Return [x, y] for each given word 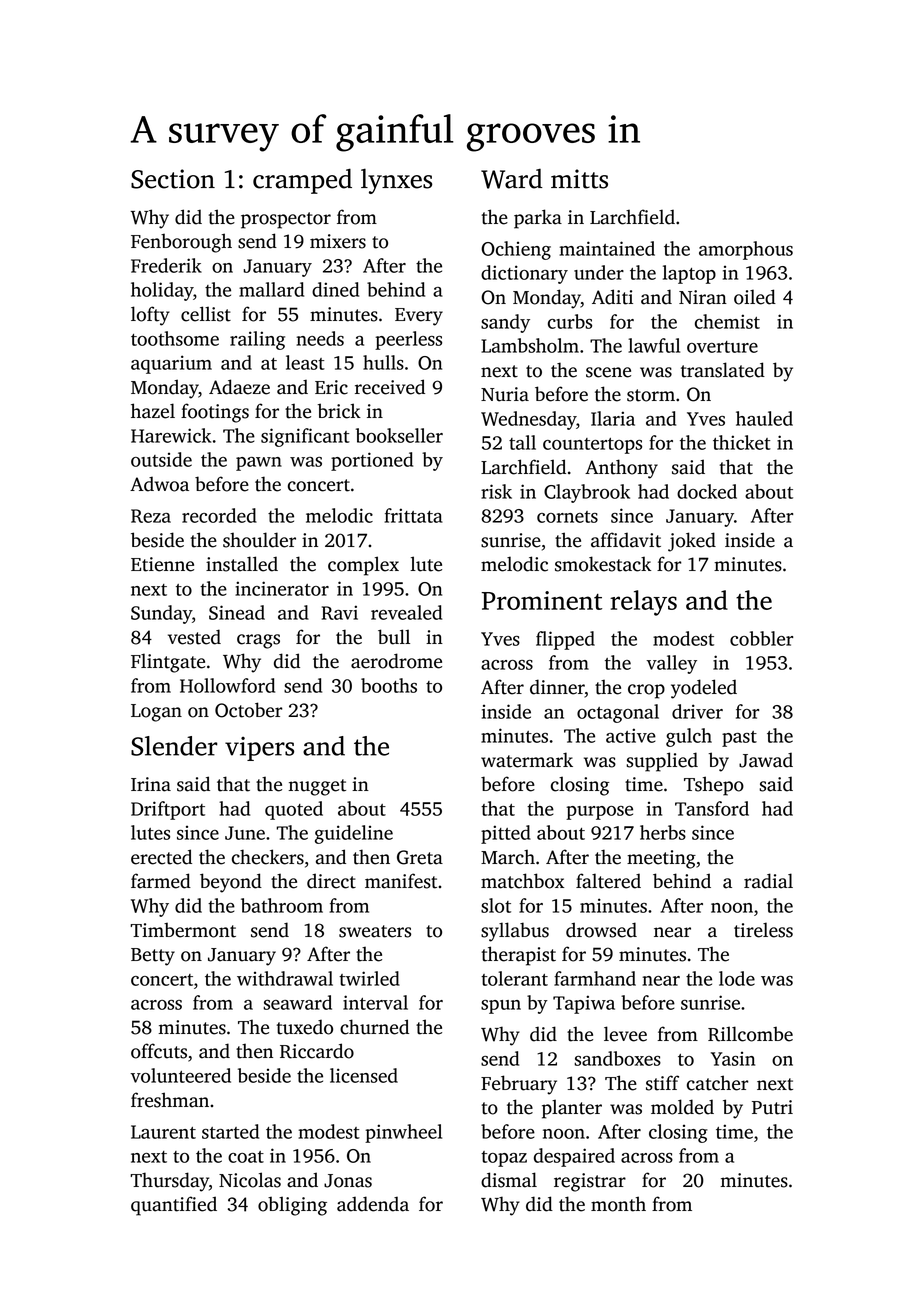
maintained [607, 248]
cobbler [761, 638]
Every [419, 317]
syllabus [515, 932]
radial [768, 881]
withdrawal [285, 978]
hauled [764, 418]
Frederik [166, 265]
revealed [406, 612]
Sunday [161, 614]
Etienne [162, 564]
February [519, 1085]
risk [496, 491]
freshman [170, 1100]
